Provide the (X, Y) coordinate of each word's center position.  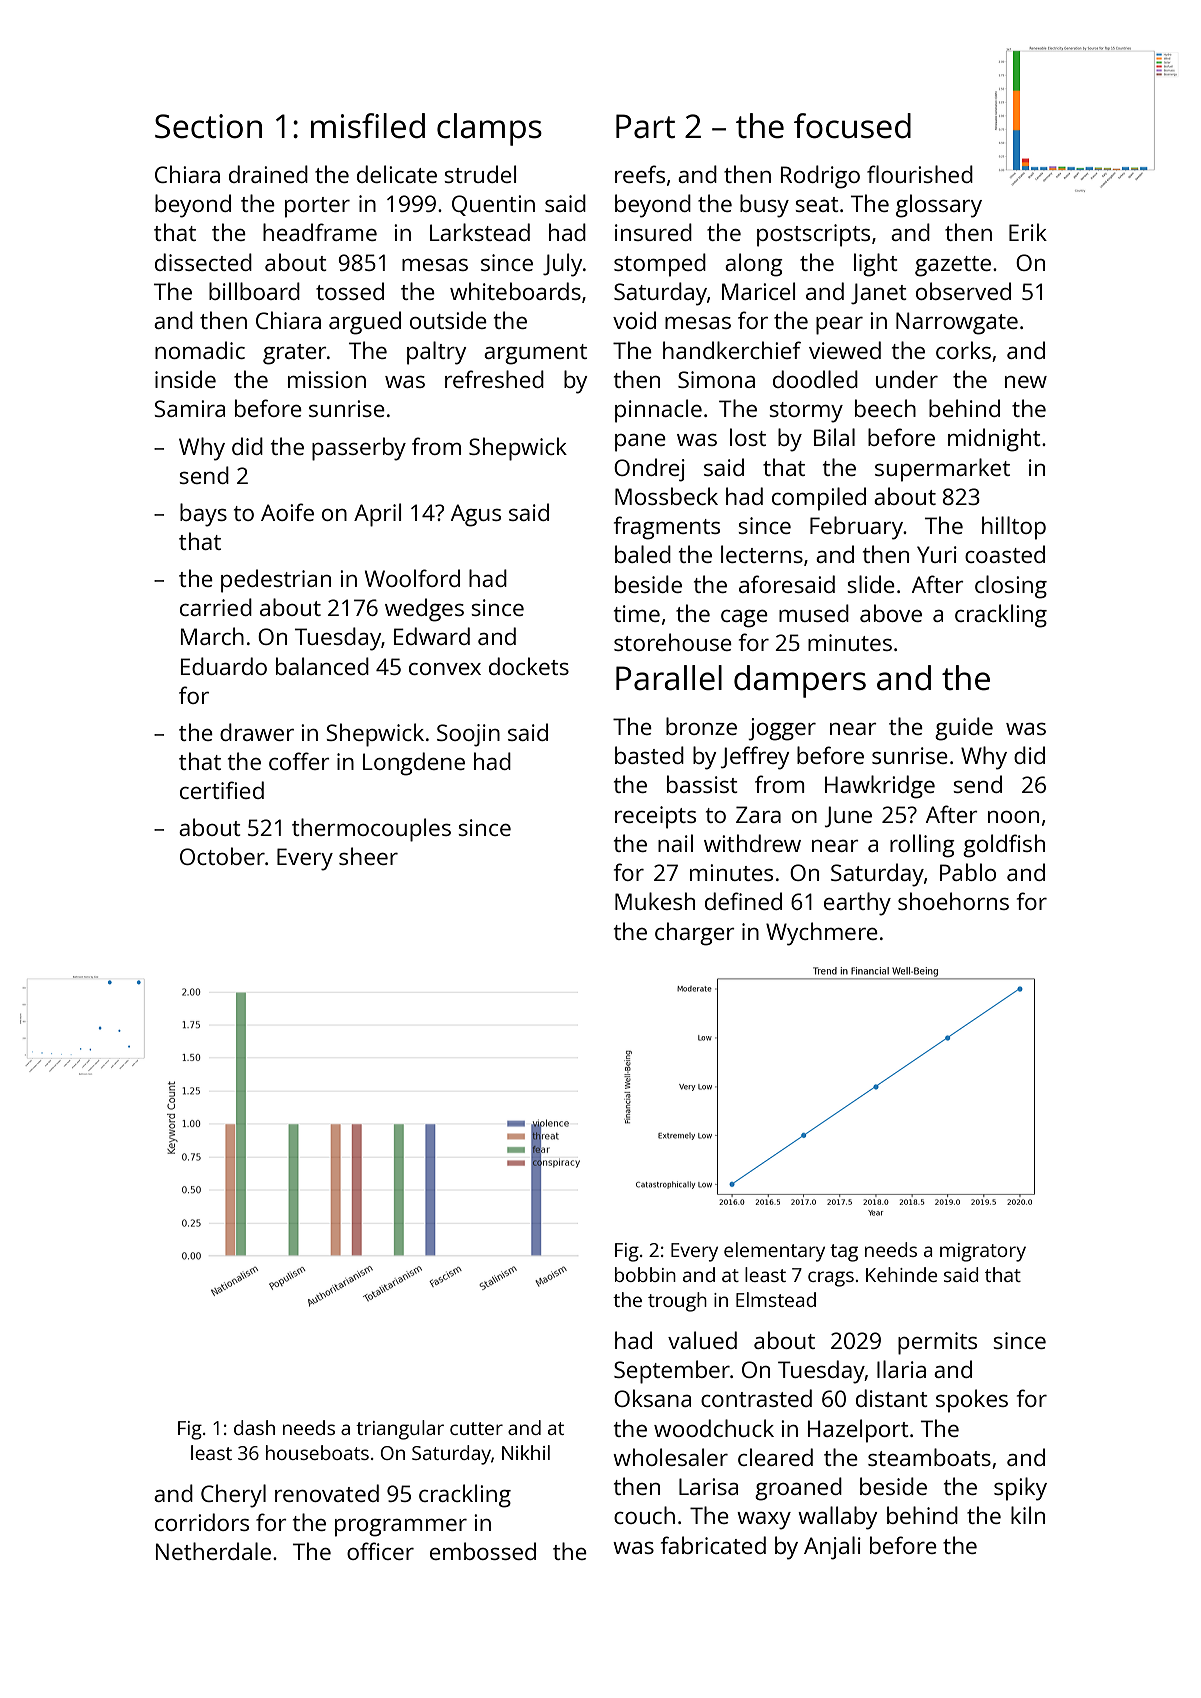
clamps (489, 129)
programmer (401, 1528)
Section (208, 126)
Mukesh (655, 901)
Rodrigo (820, 177)
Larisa (708, 1486)
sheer (368, 856)
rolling (922, 846)
